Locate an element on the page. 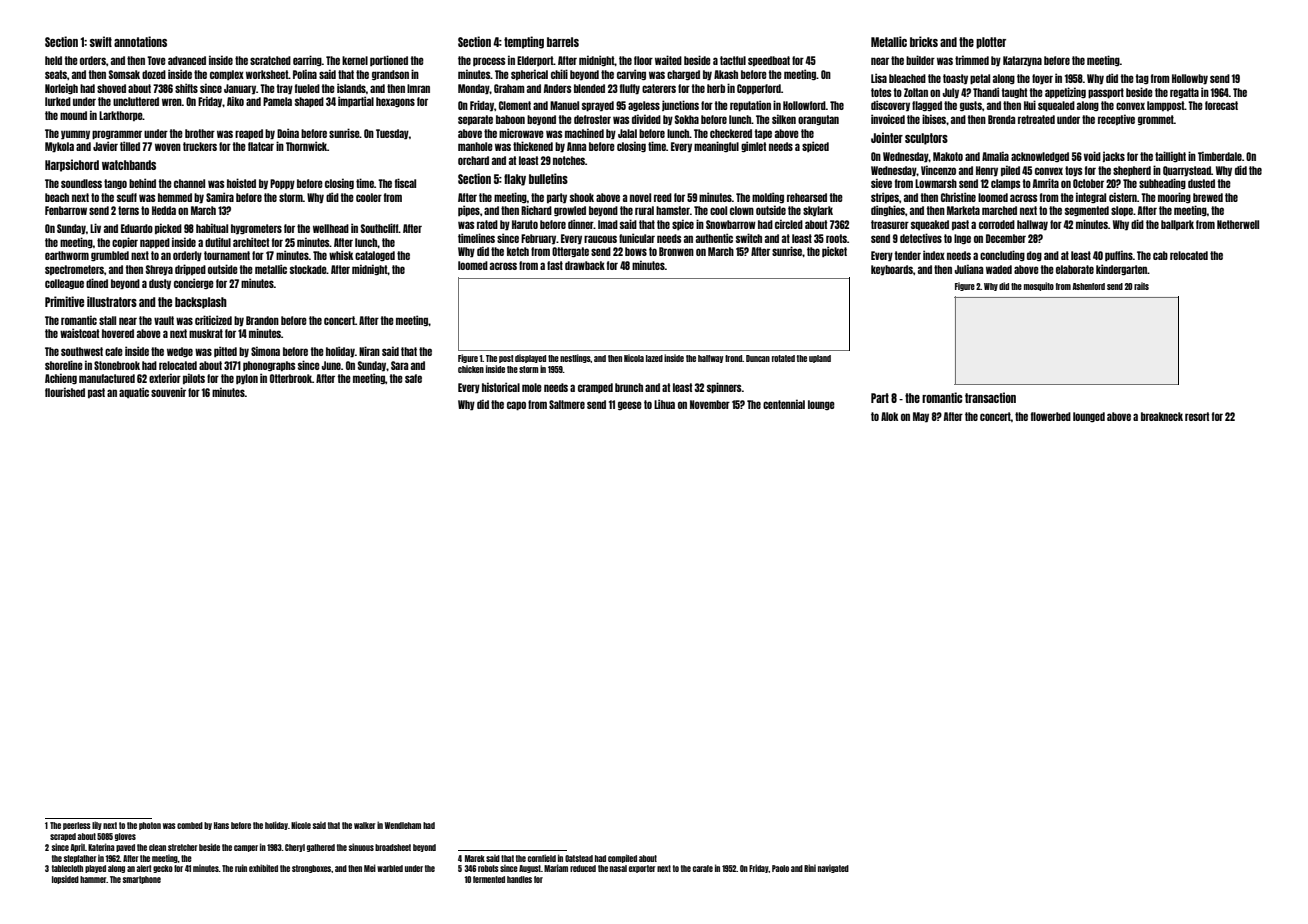  paved is located at coordinates (125, 848).
